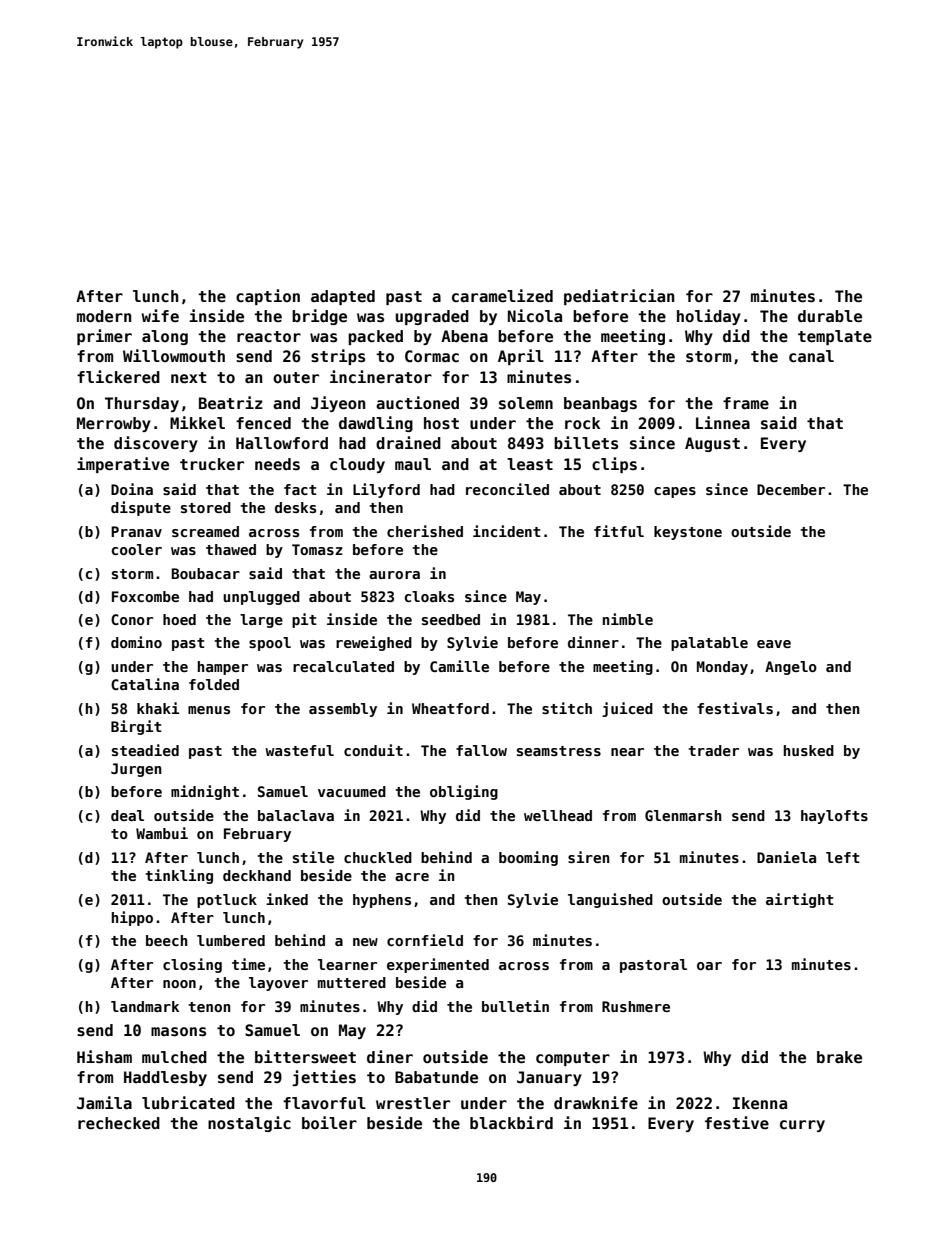 The image size is (952, 1233). I want to click on modern, so click(104, 316).
